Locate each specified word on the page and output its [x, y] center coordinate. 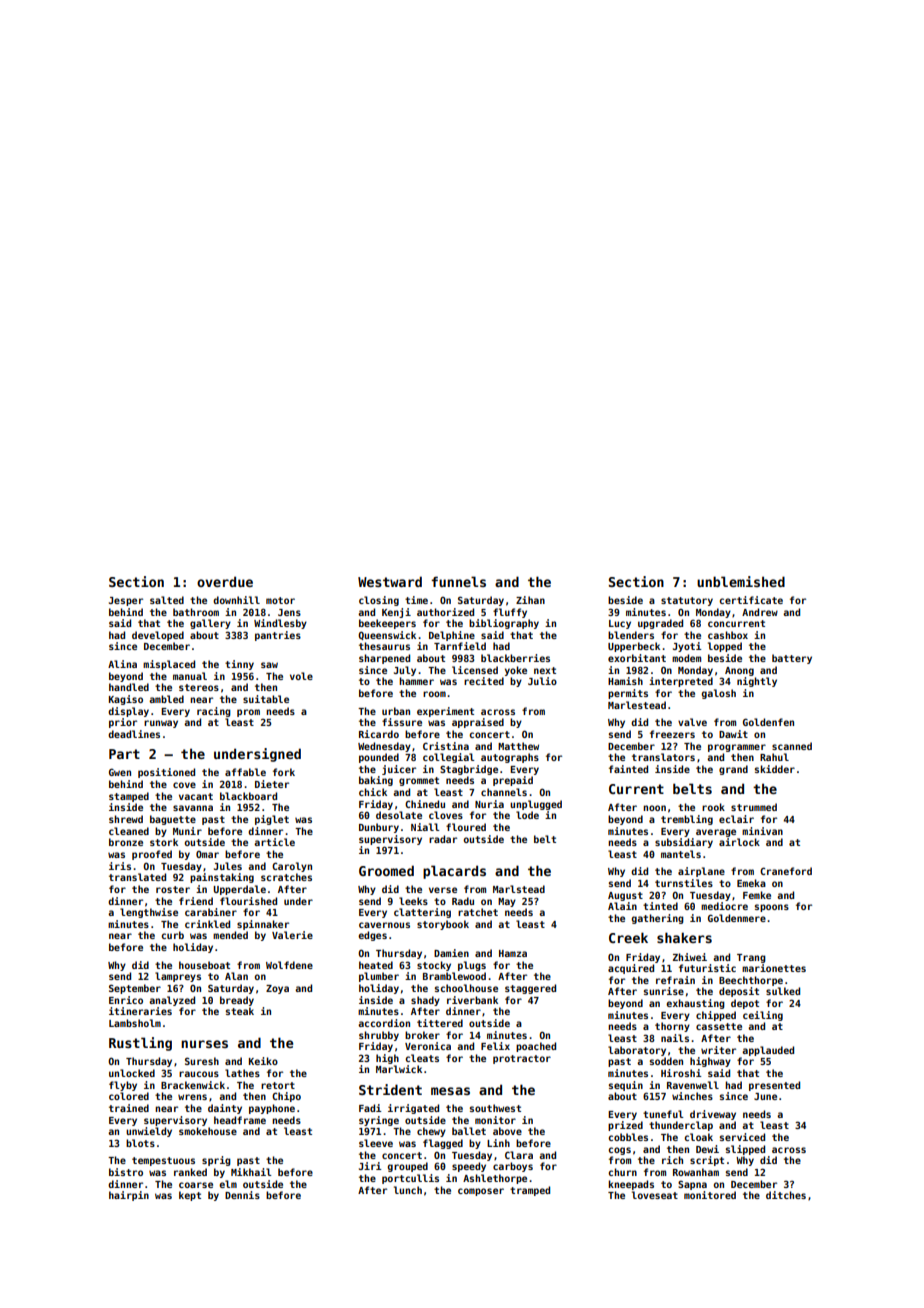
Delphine [452, 636]
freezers [672, 734]
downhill [236, 600]
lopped [725, 647]
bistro [126, 1172]
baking [376, 781]
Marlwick [399, 1069]
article [274, 842]
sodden [666, 1061]
